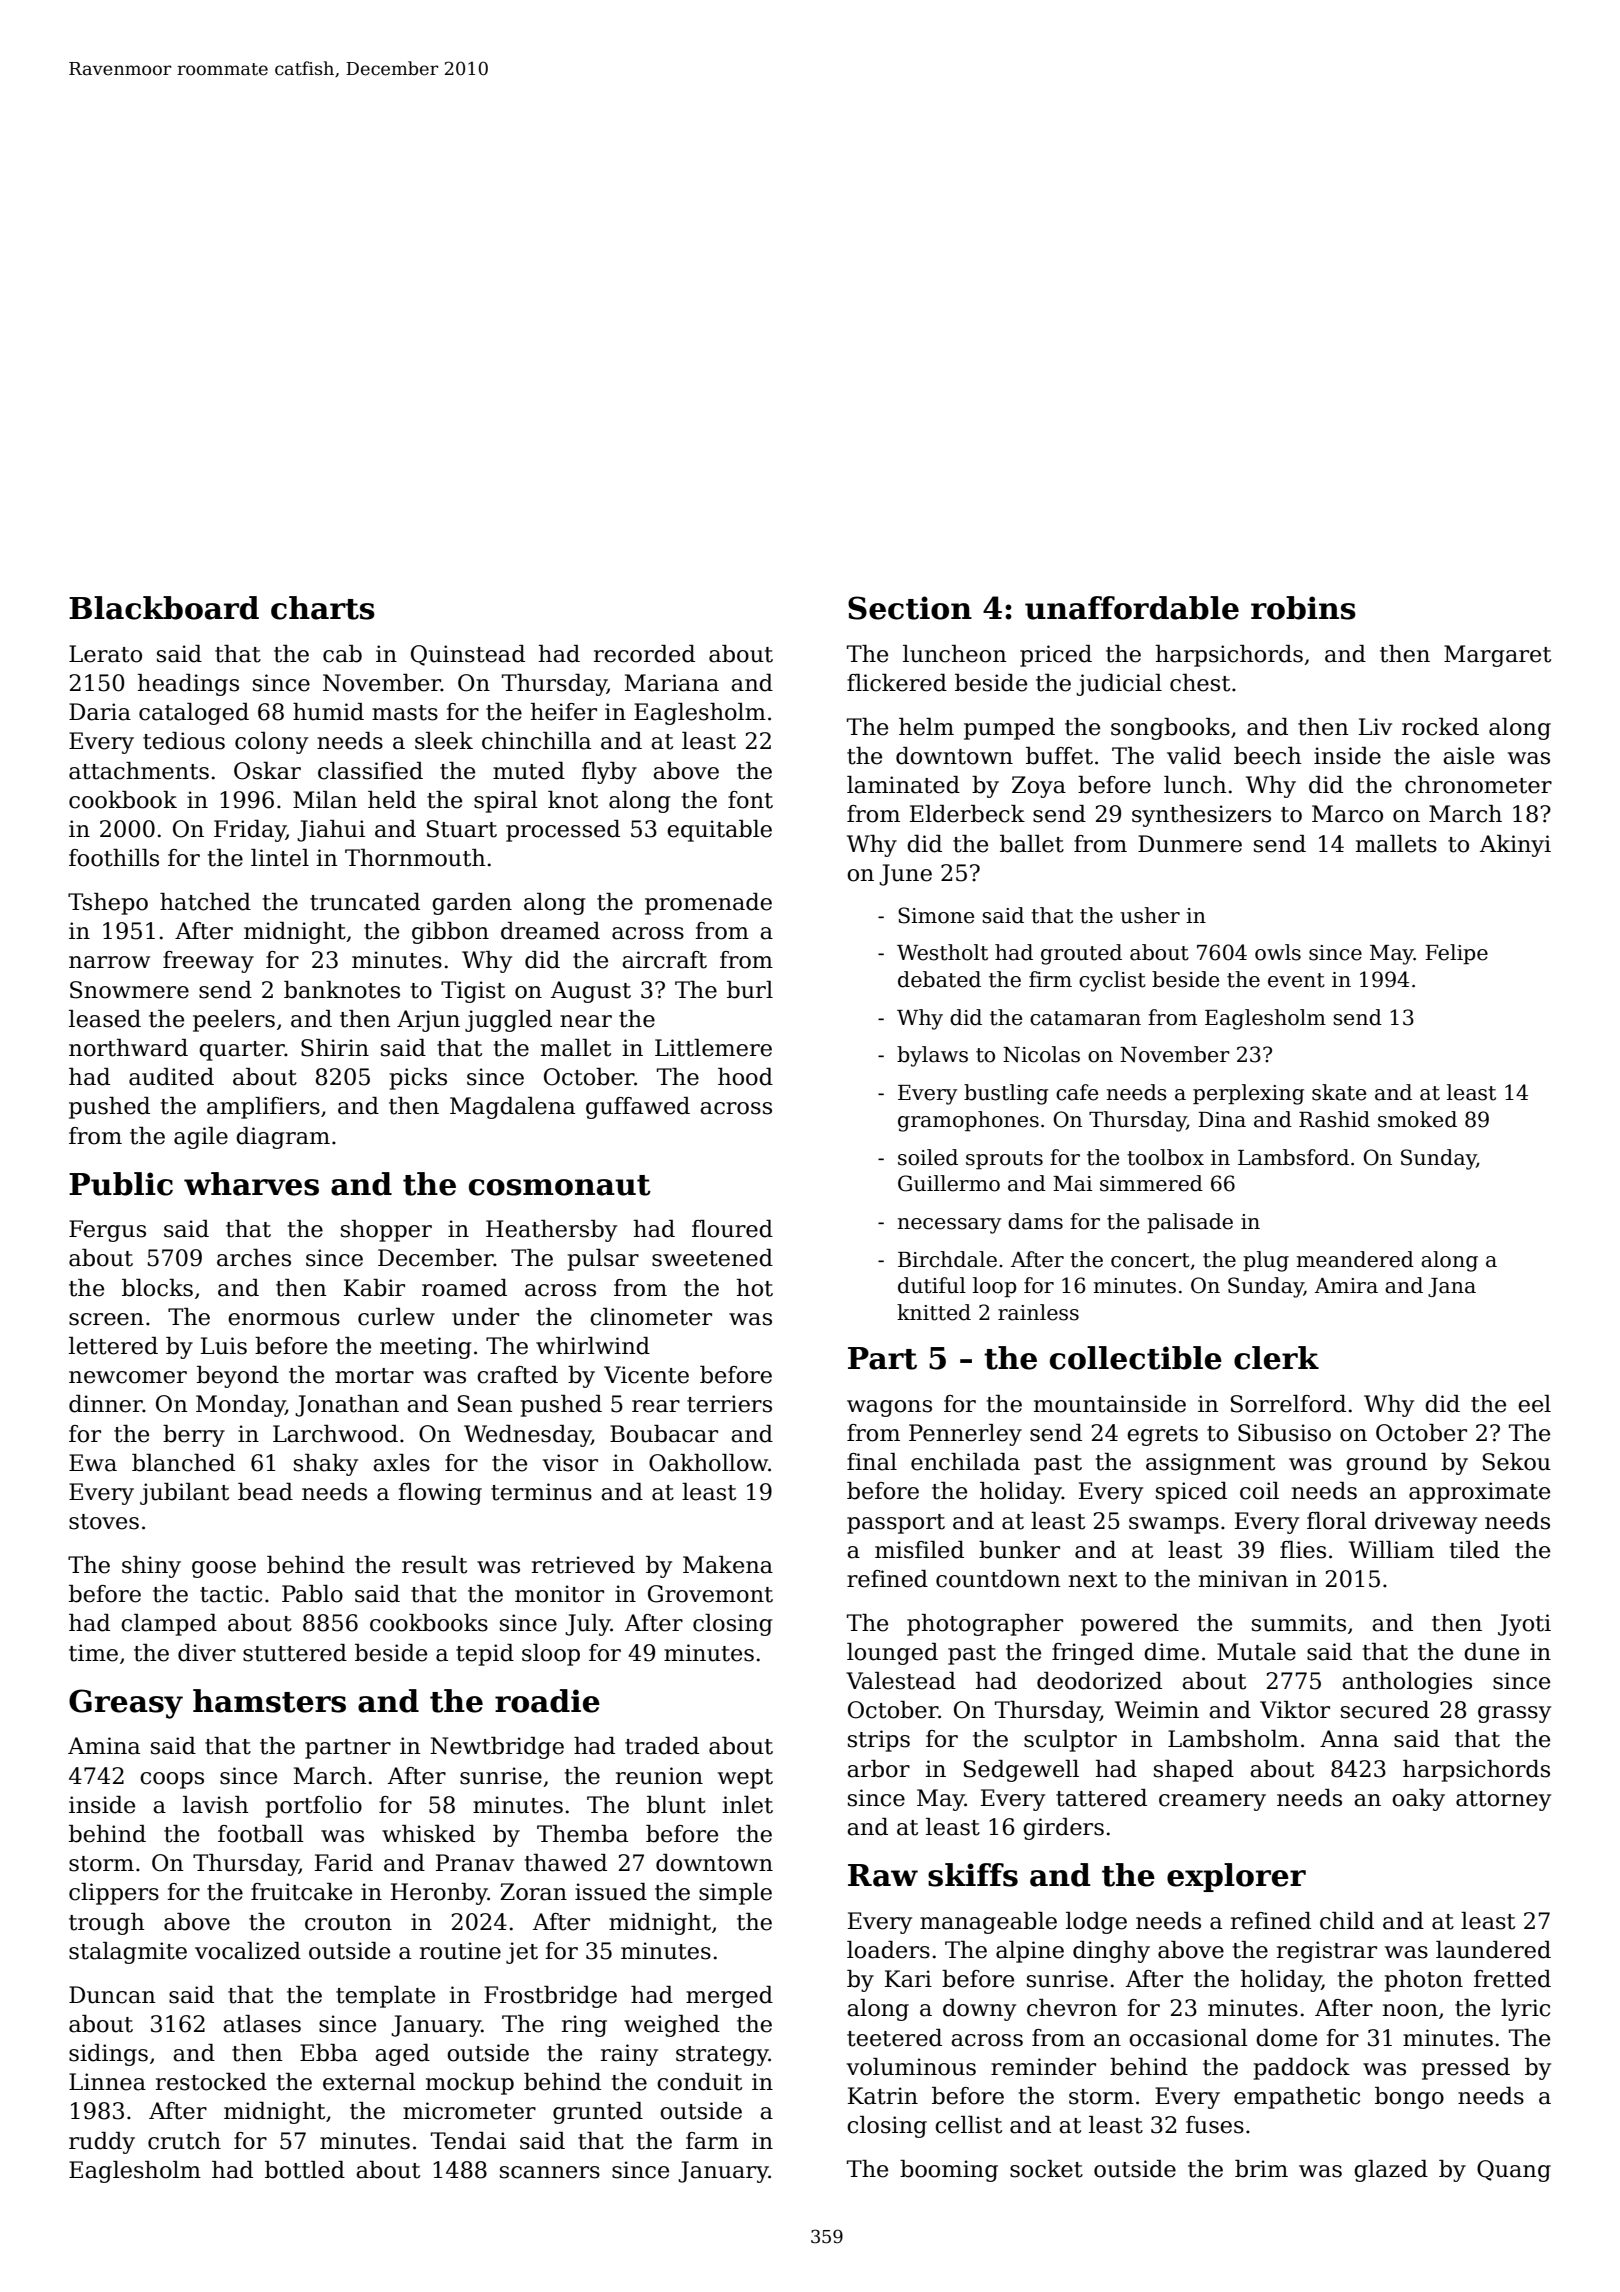  What do you see at coordinates (439, 1894) in the page?
I see `Heronby` at bounding box center [439, 1894].
